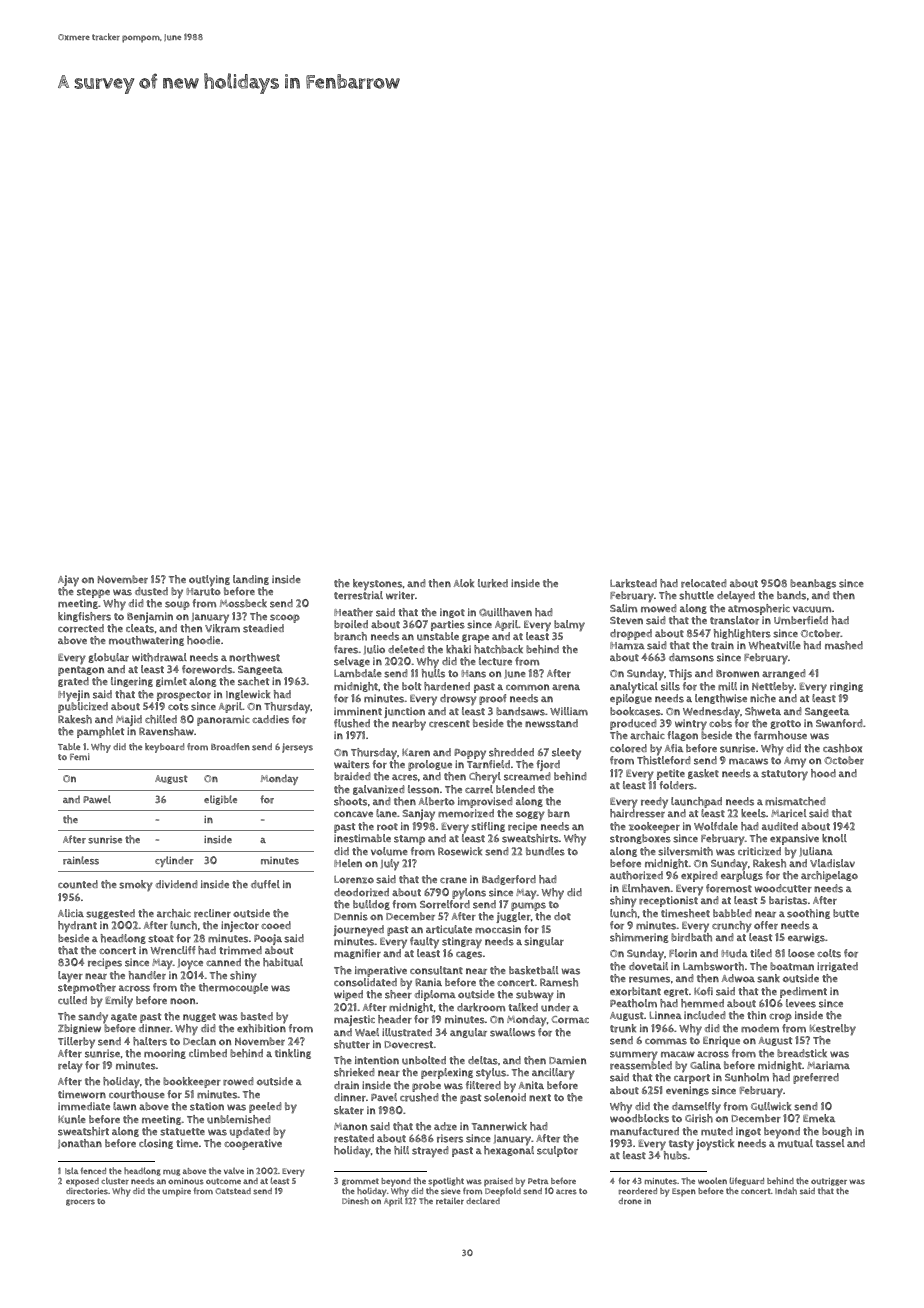 The width and height of the page is (924, 1308). What do you see at coordinates (230, 747) in the page?
I see `Broadfen` at bounding box center [230, 747].
